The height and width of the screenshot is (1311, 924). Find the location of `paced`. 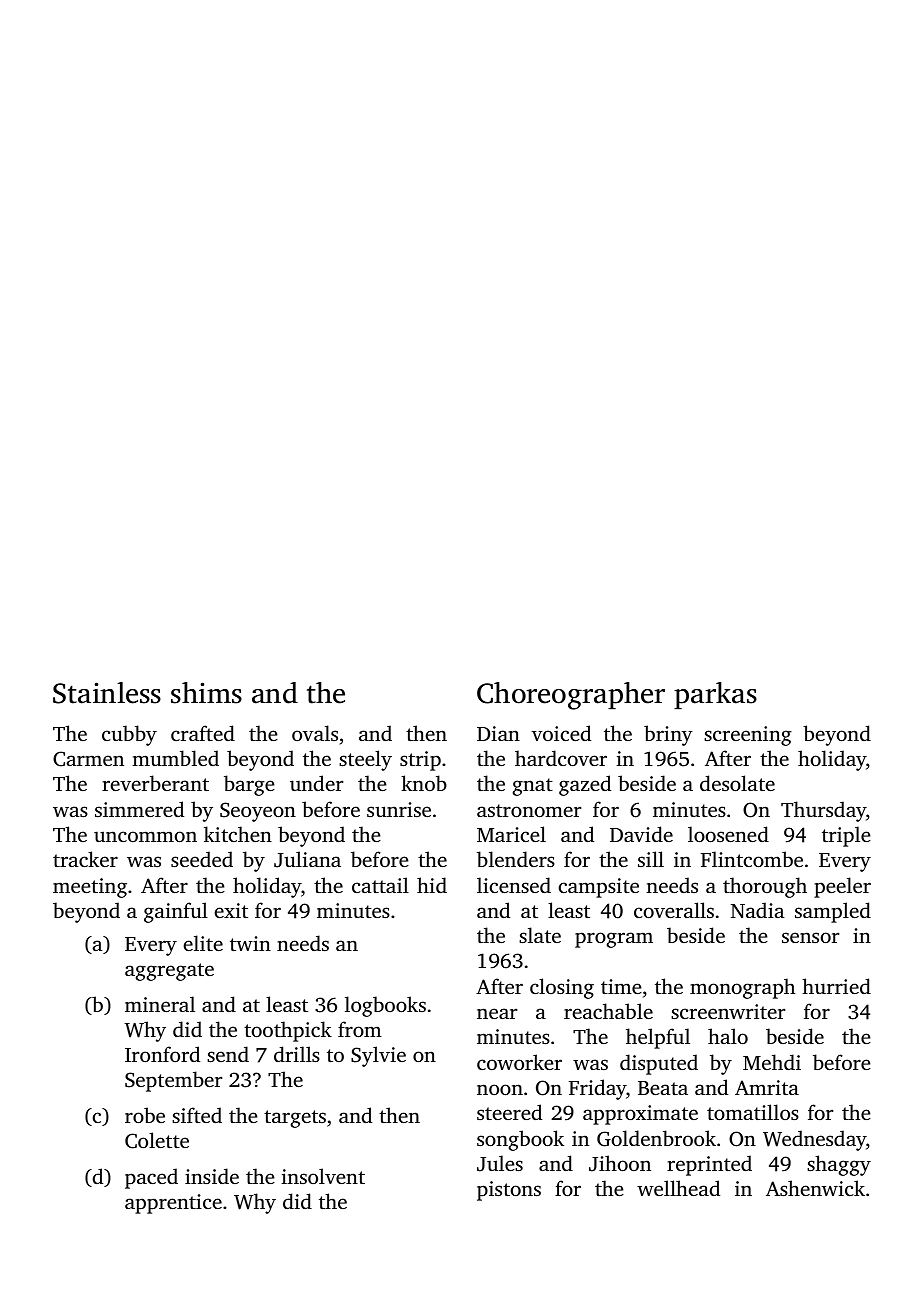

paced is located at coordinates (151, 1178).
